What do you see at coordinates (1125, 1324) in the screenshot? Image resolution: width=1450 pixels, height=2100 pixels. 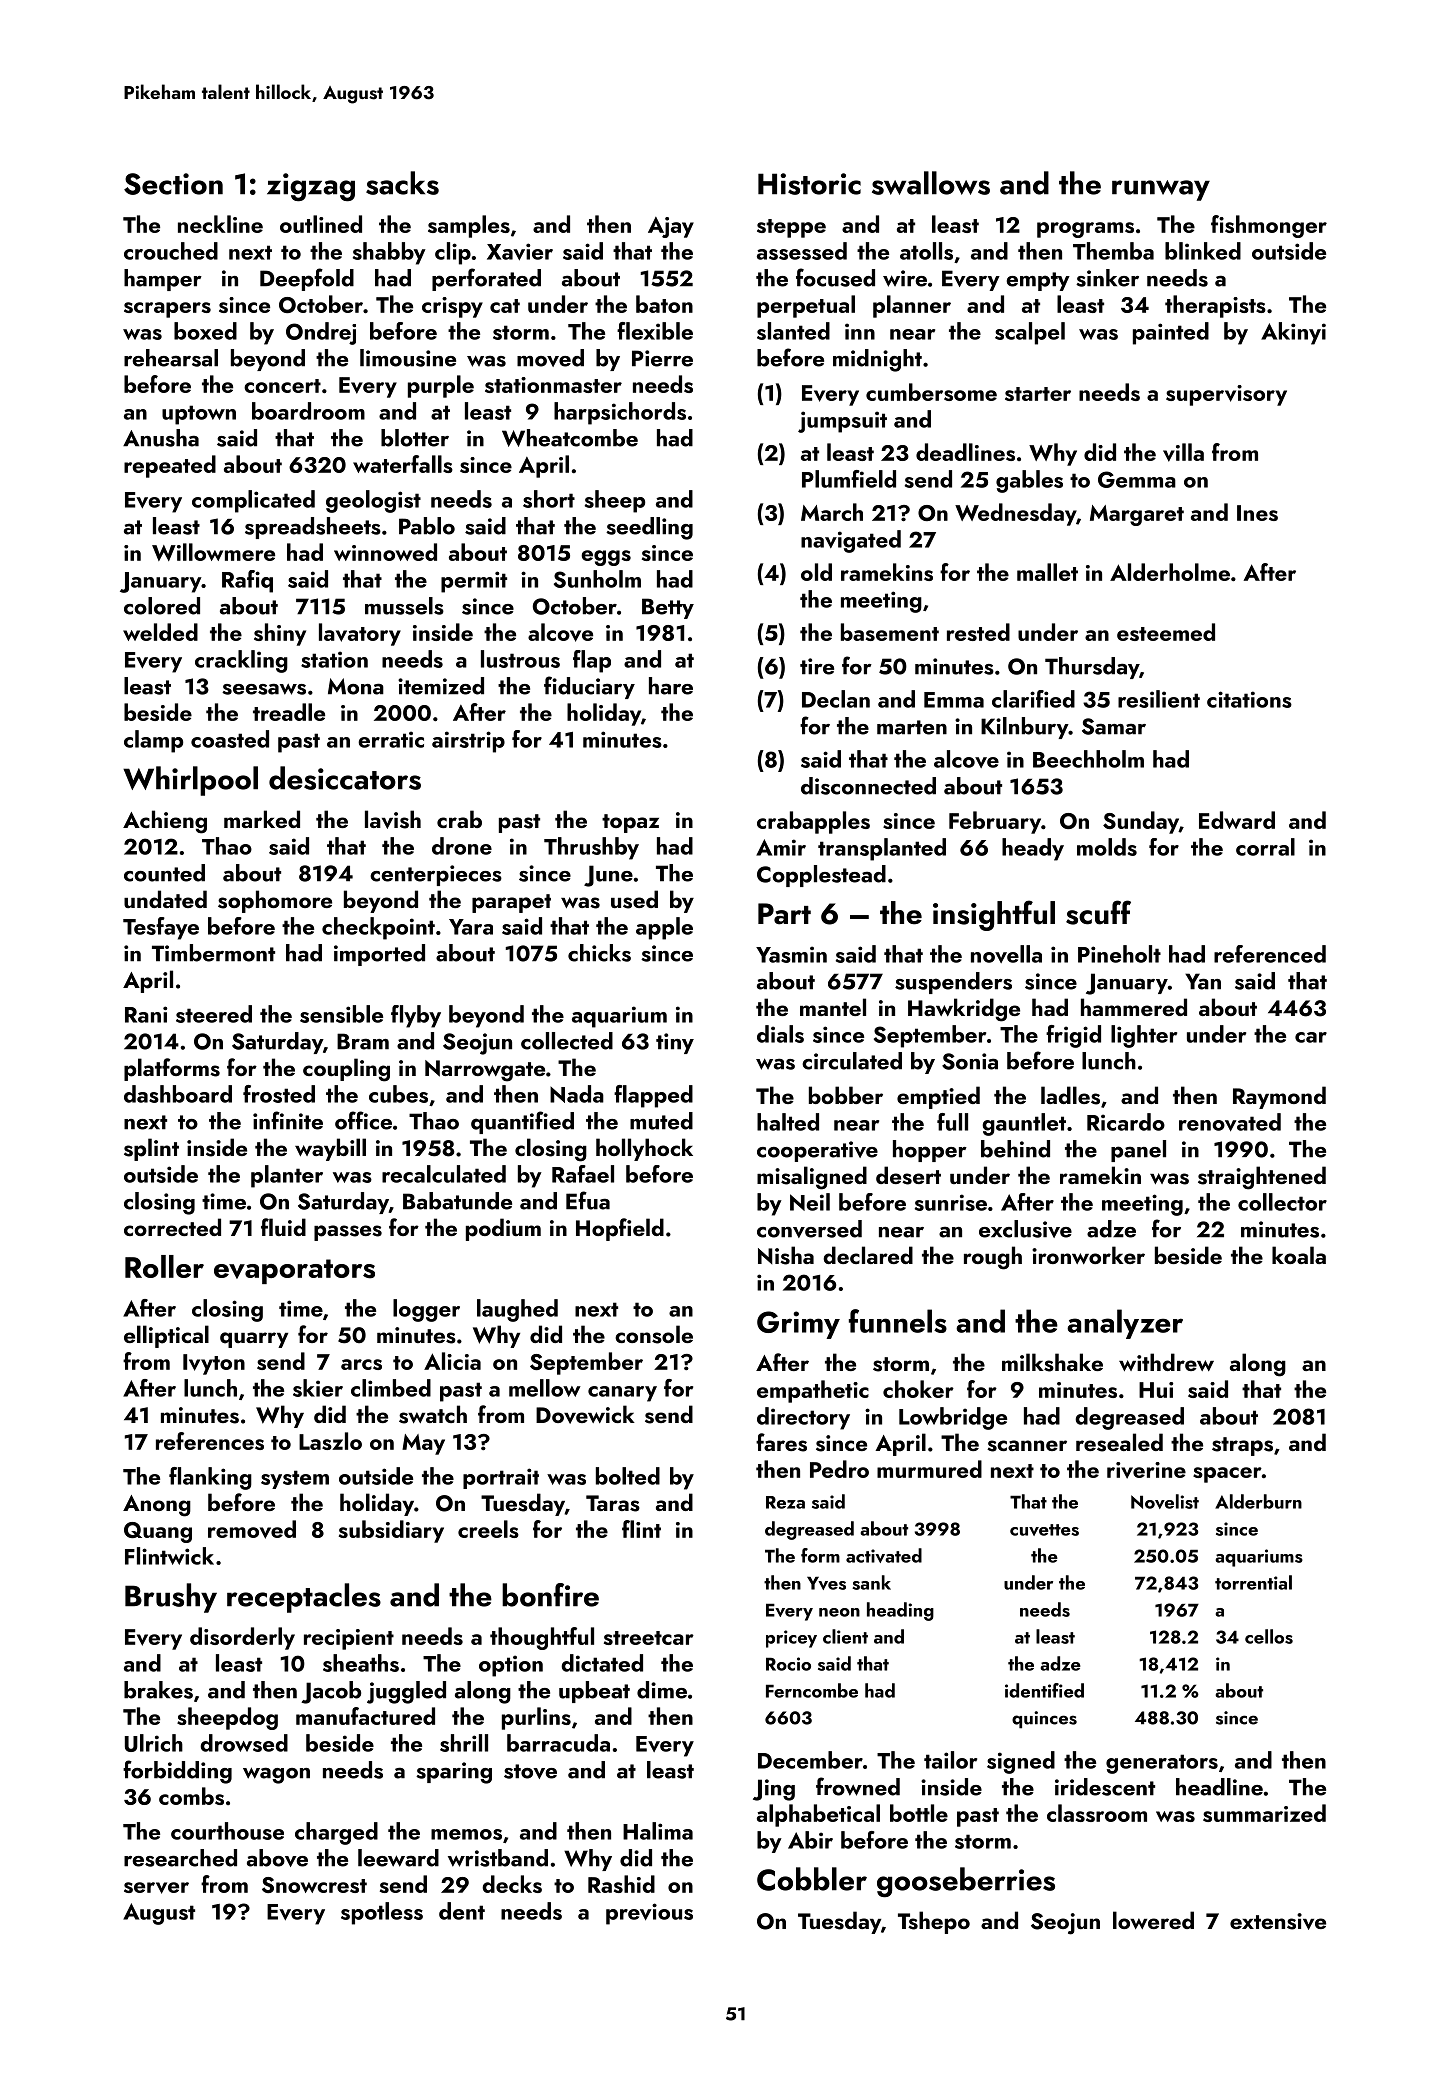 I see `analyzer` at bounding box center [1125, 1324].
